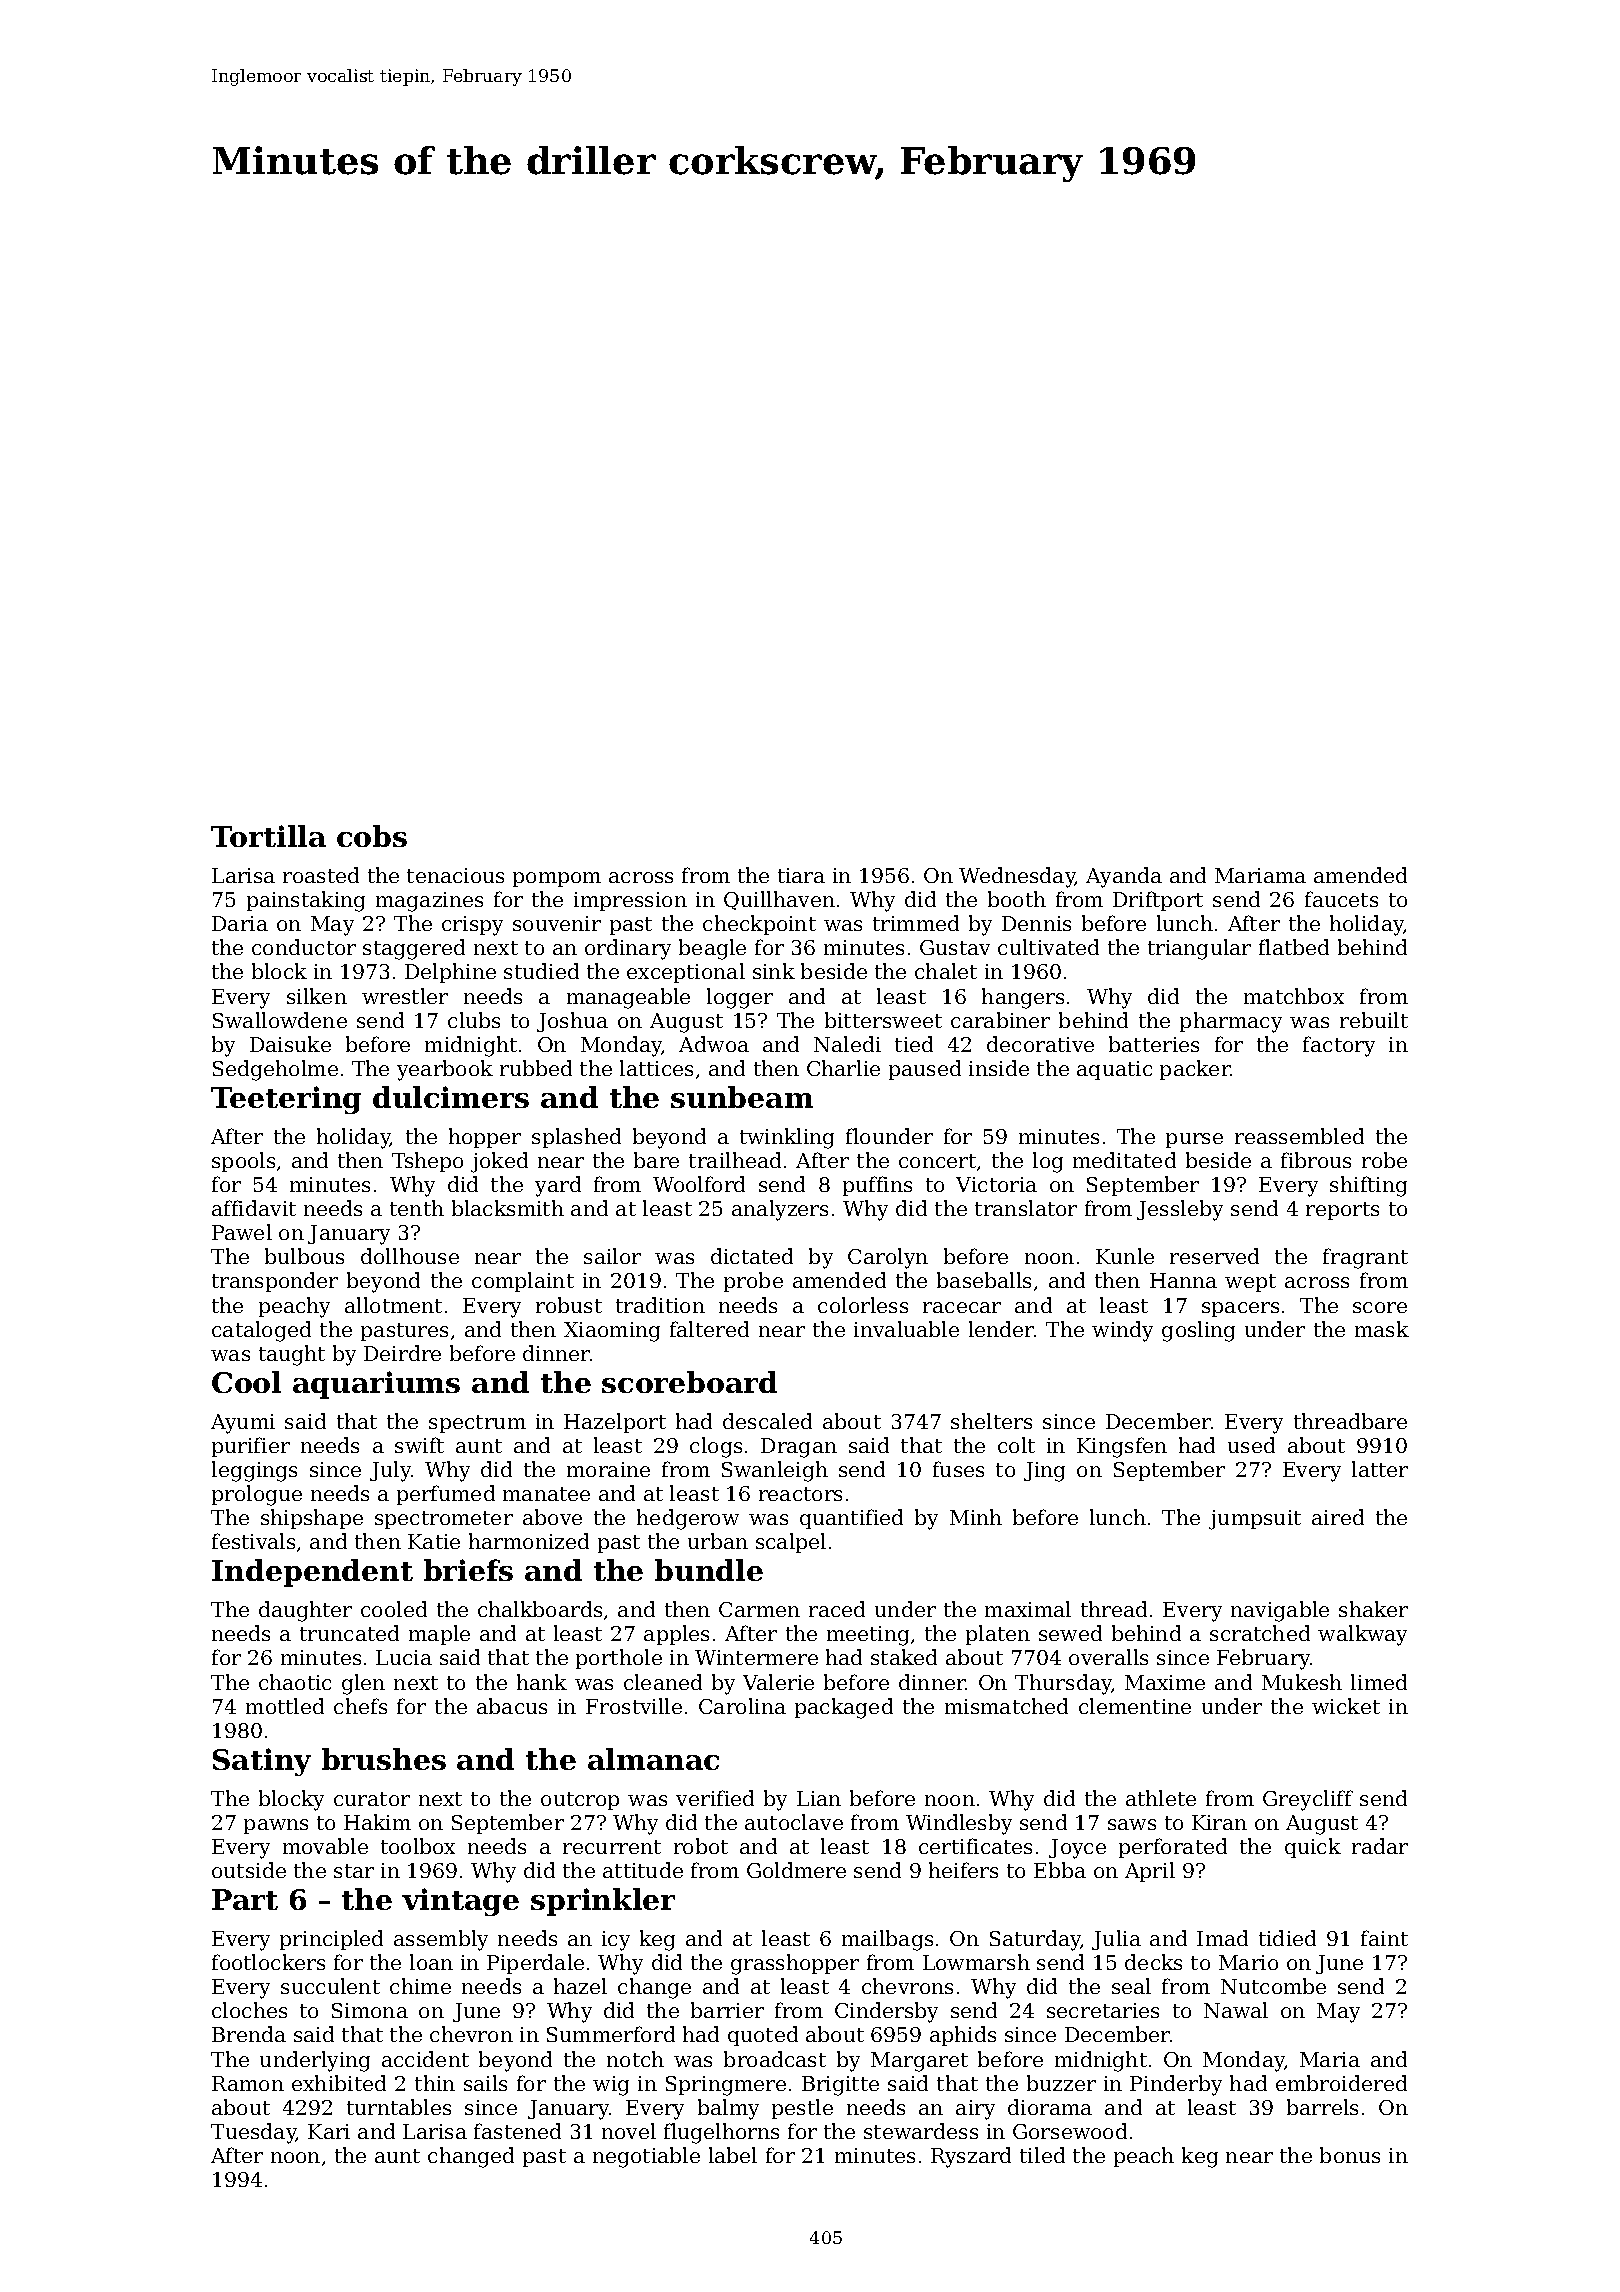 The image size is (1620, 2292). What do you see at coordinates (251, 1447) in the document?
I see `purifier` at bounding box center [251, 1447].
